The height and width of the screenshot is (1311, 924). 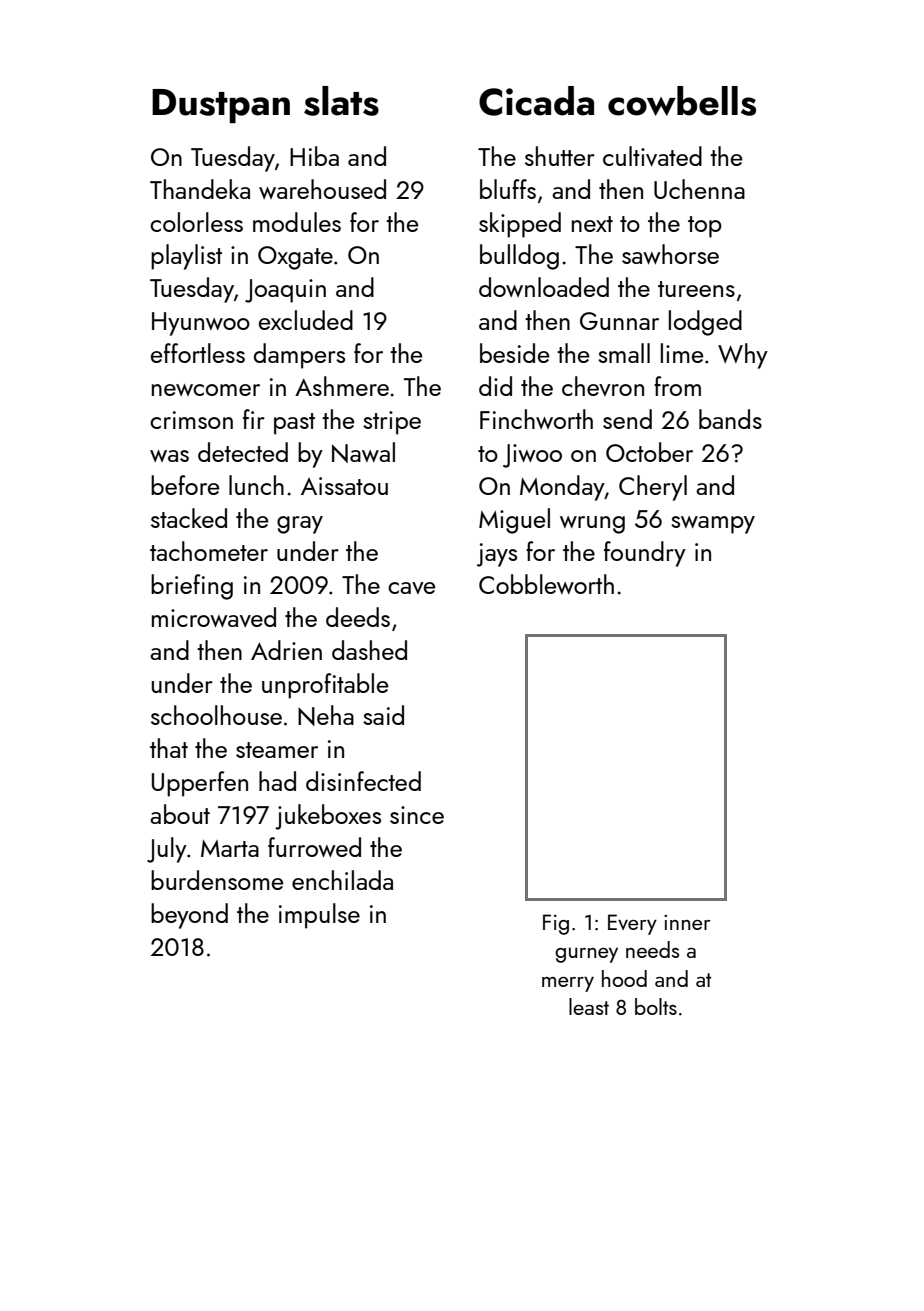 I want to click on cowbells, so click(x=682, y=101).
